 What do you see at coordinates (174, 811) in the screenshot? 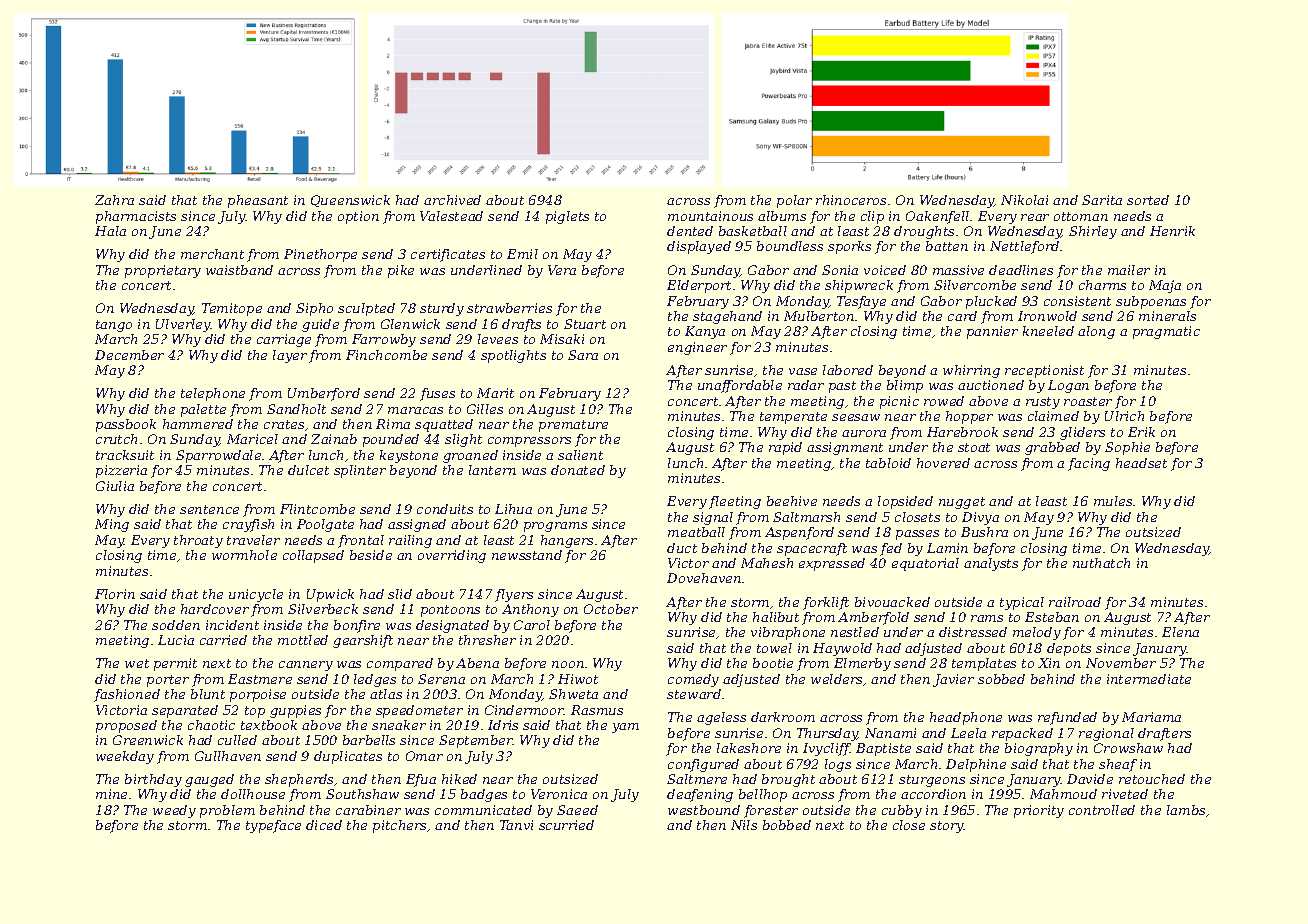
I see `weedy` at bounding box center [174, 811].
